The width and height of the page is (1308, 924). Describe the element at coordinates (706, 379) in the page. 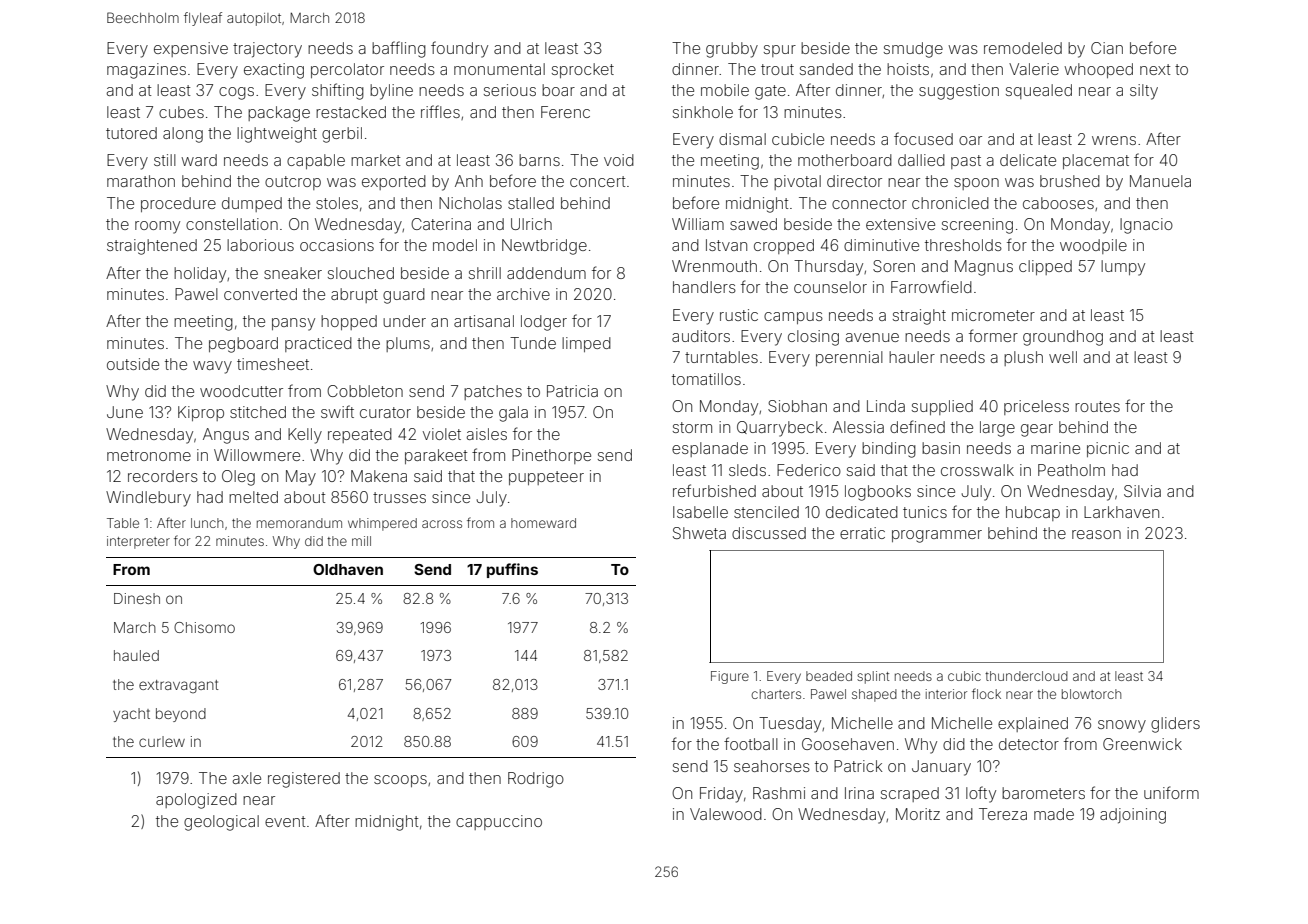

I see `tomatillos` at that location.
